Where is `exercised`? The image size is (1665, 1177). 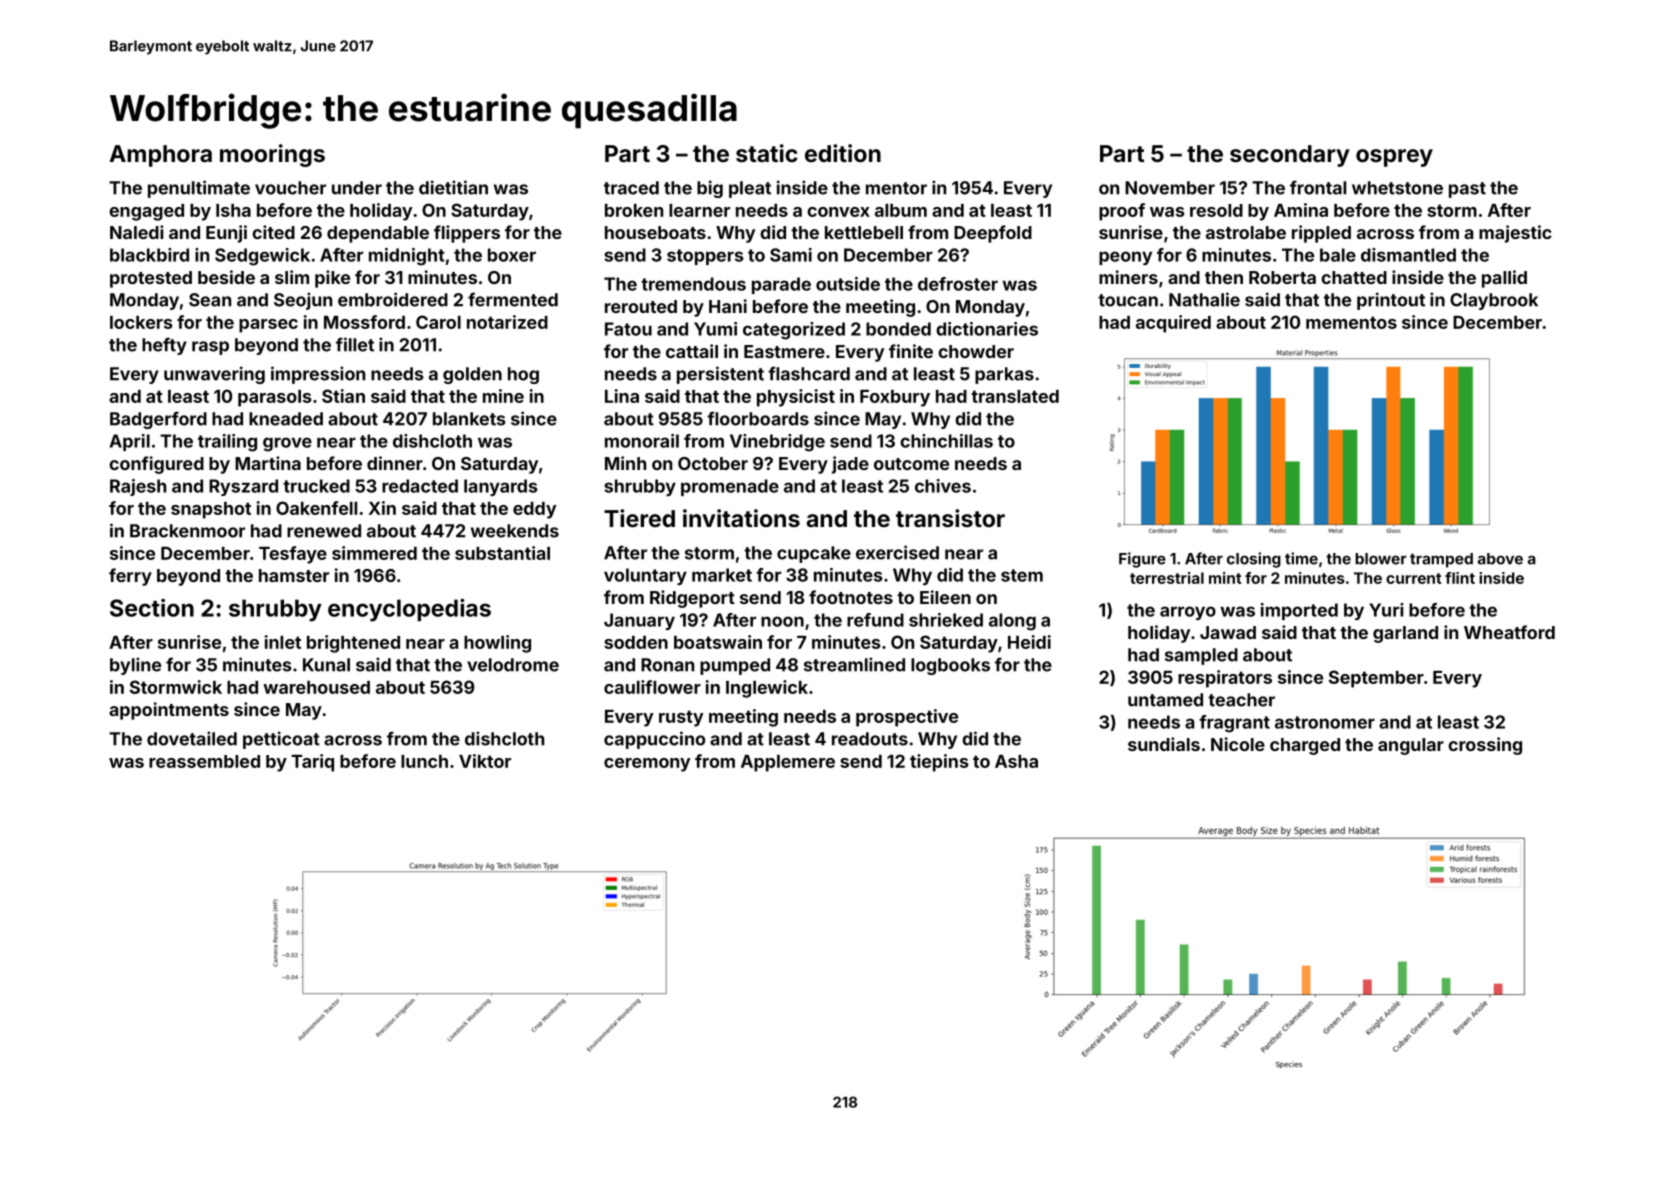 exercised is located at coordinates (897, 552).
